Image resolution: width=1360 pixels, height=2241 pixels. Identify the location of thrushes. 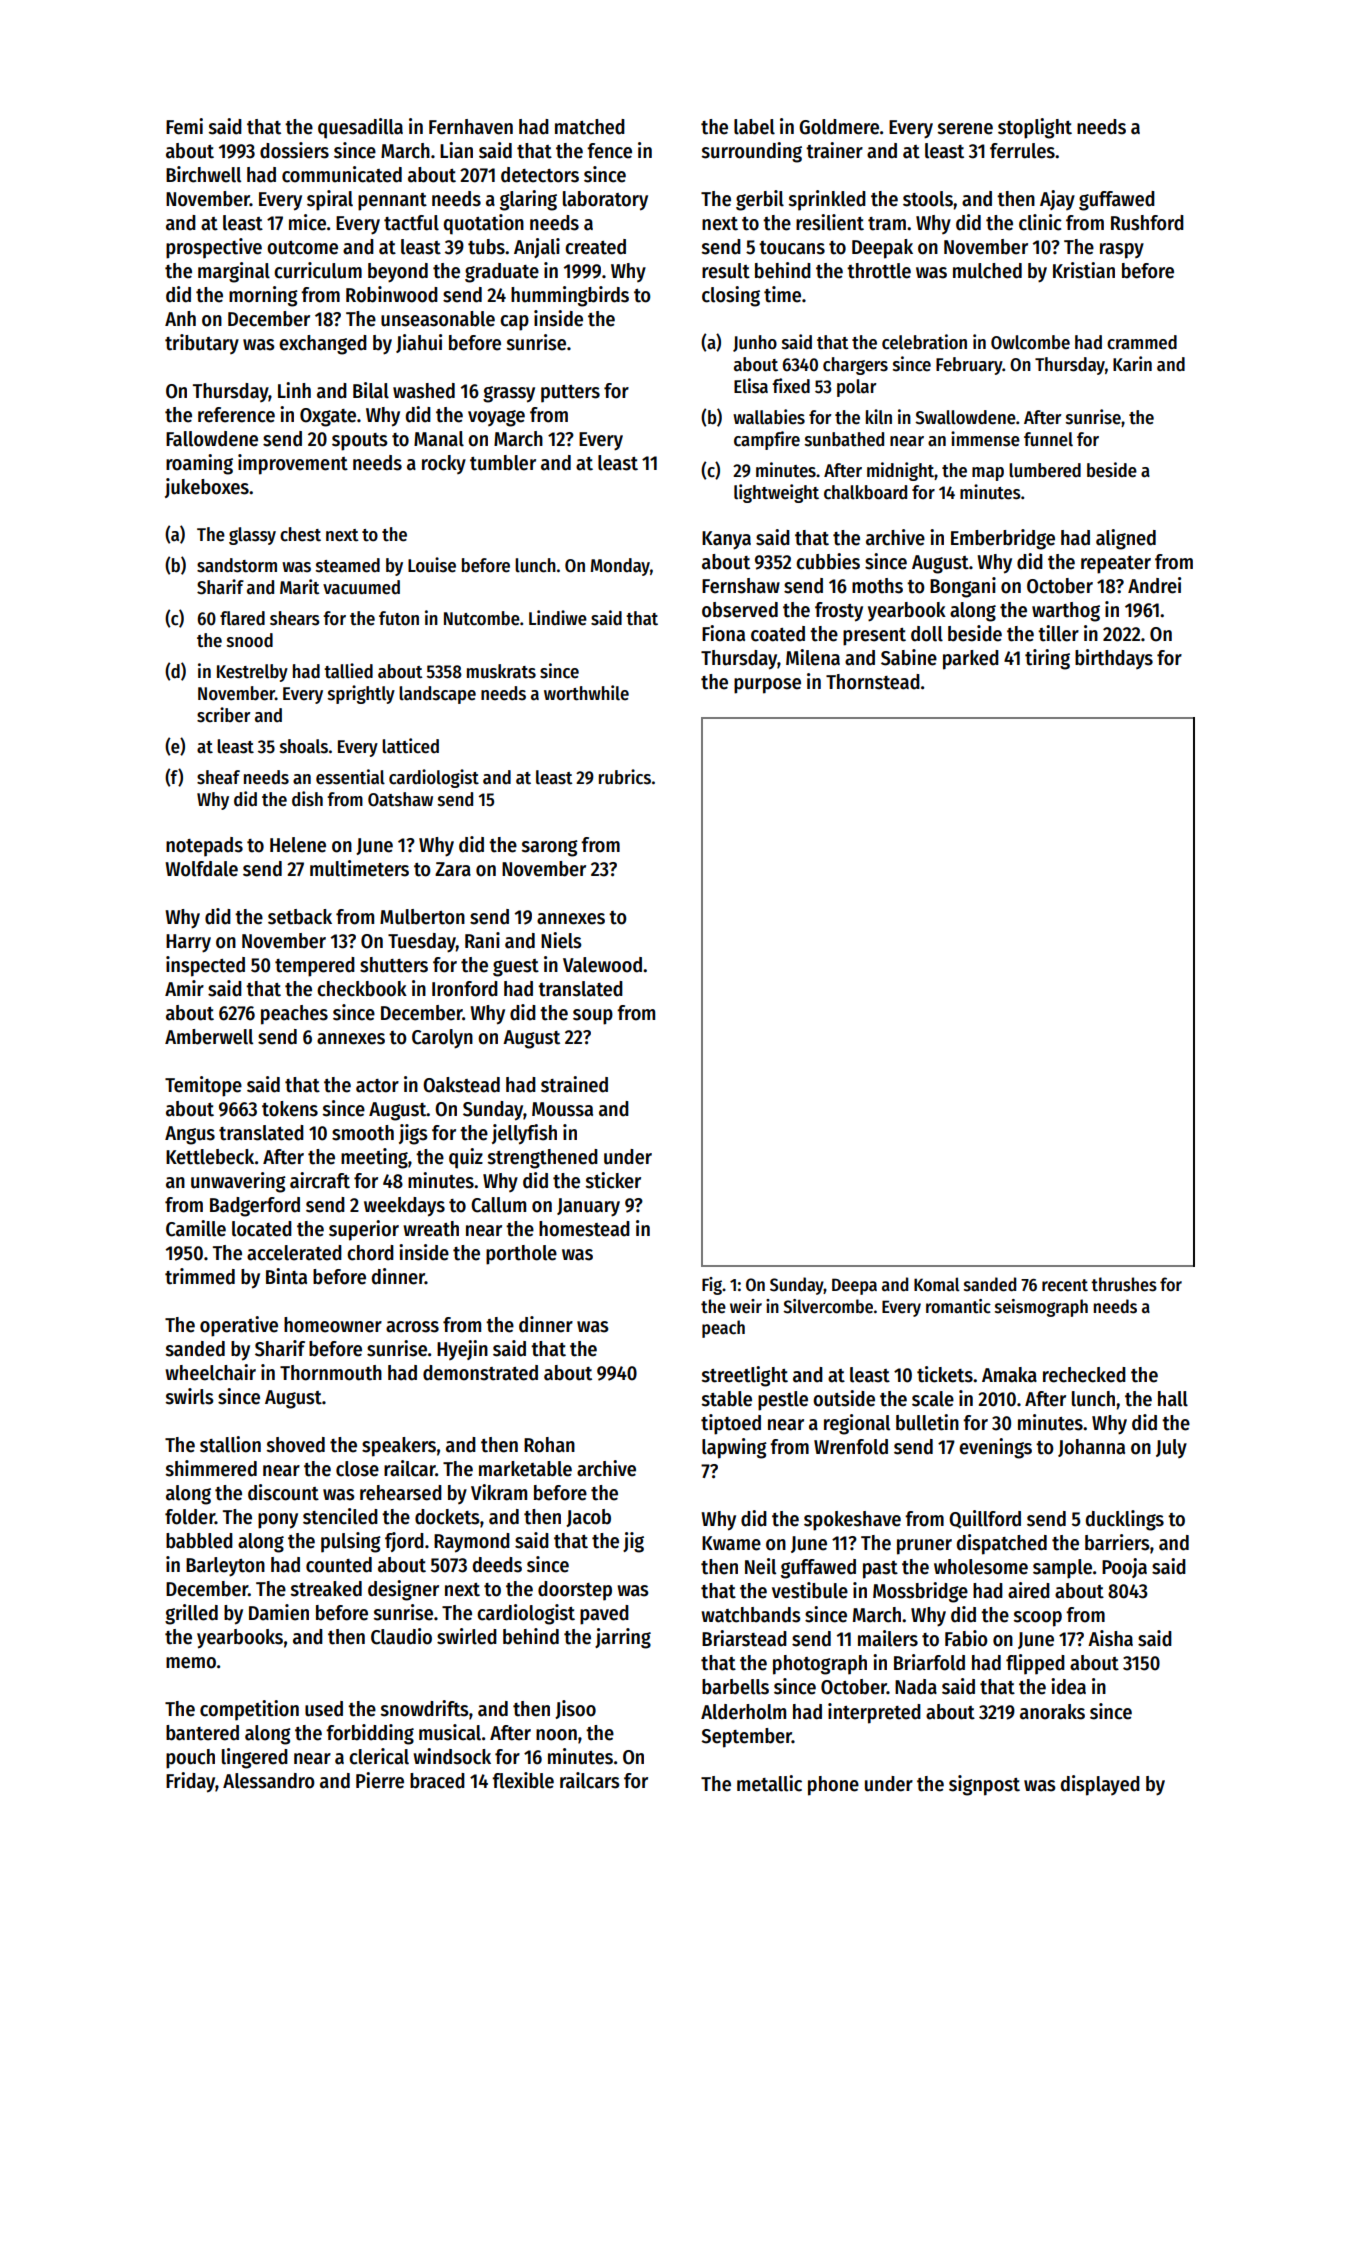
(1124, 1284).
